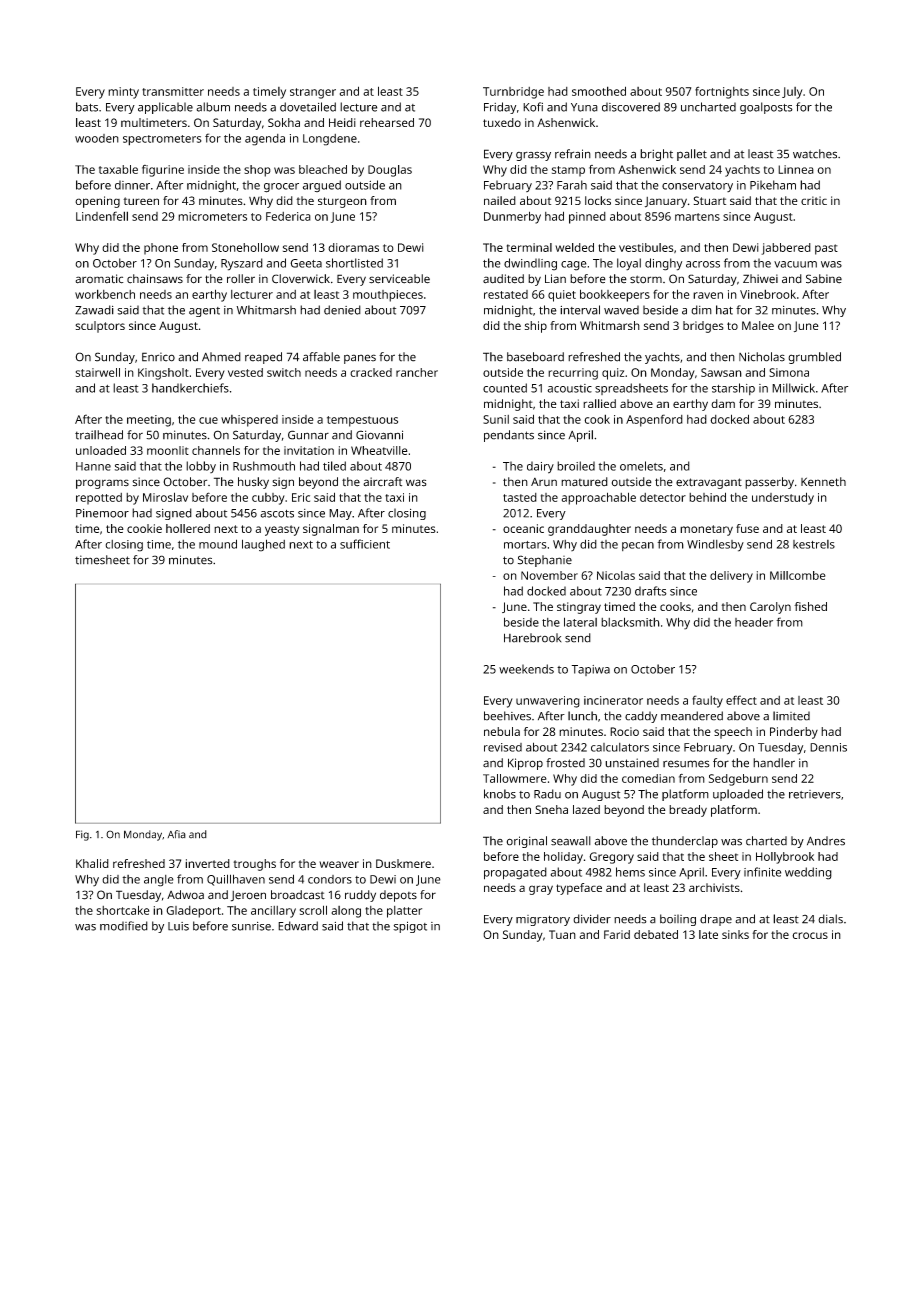 Image resolution: width=924 pixels, height=1308 pixels. What do you see at coordinates (506, 294) in the screenshot?
I see `restated` at bounding box center [506, 294].
